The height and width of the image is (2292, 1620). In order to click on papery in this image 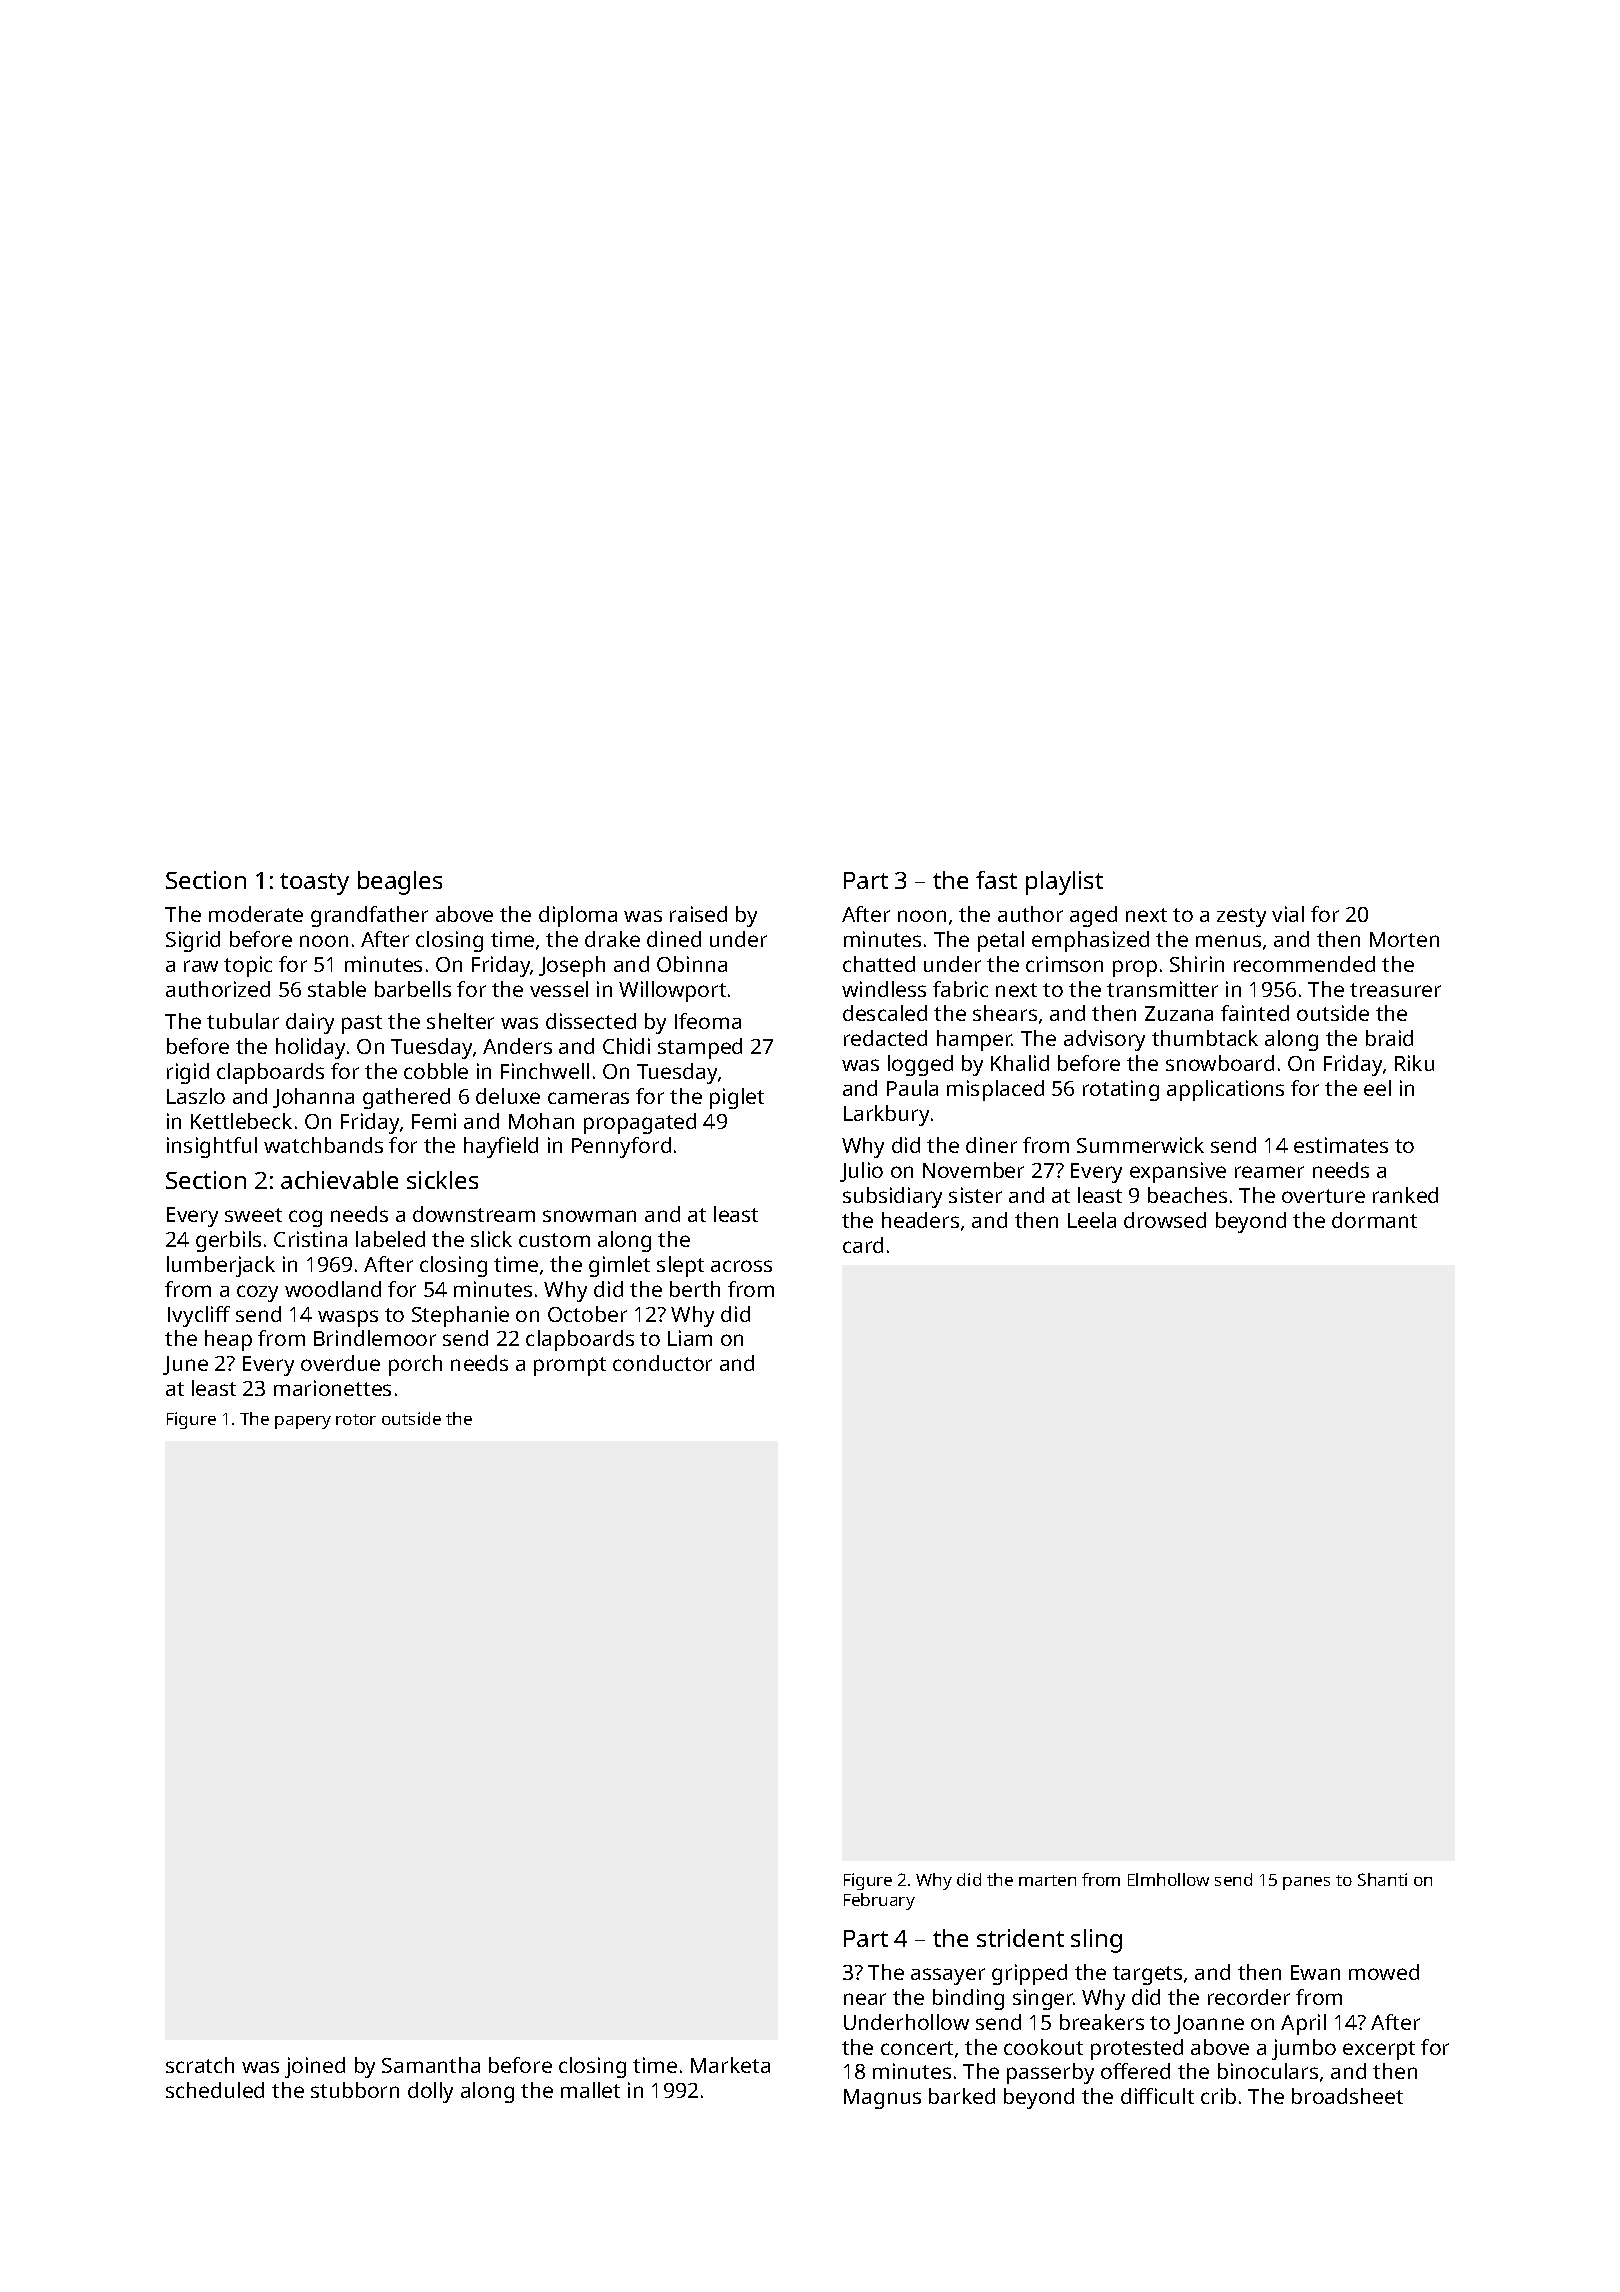, I will do `click(303, 1422)`.
